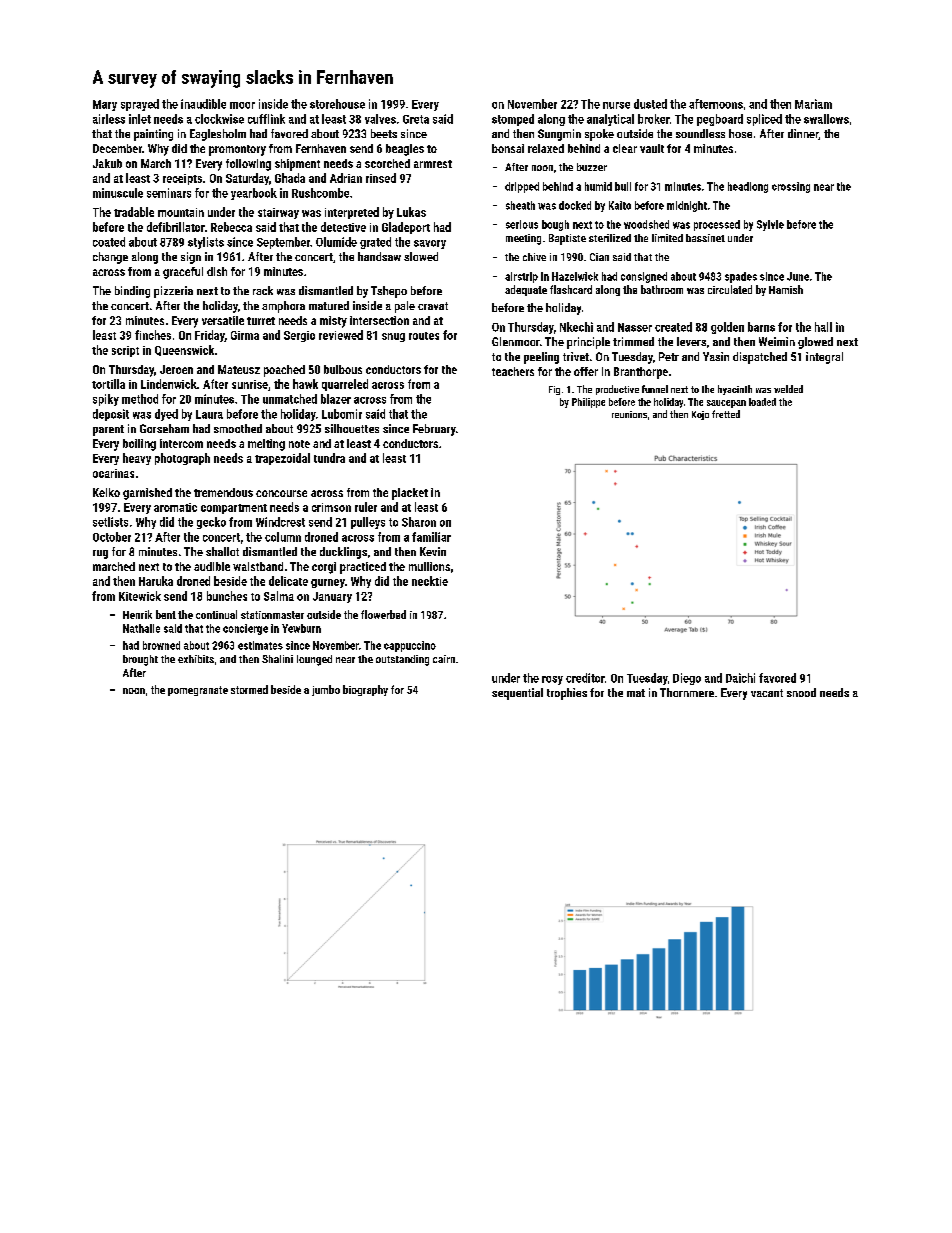  What do you see at coordinates (541, 358) in the page?
I see `peeling` at bounding box center [541, 358].
